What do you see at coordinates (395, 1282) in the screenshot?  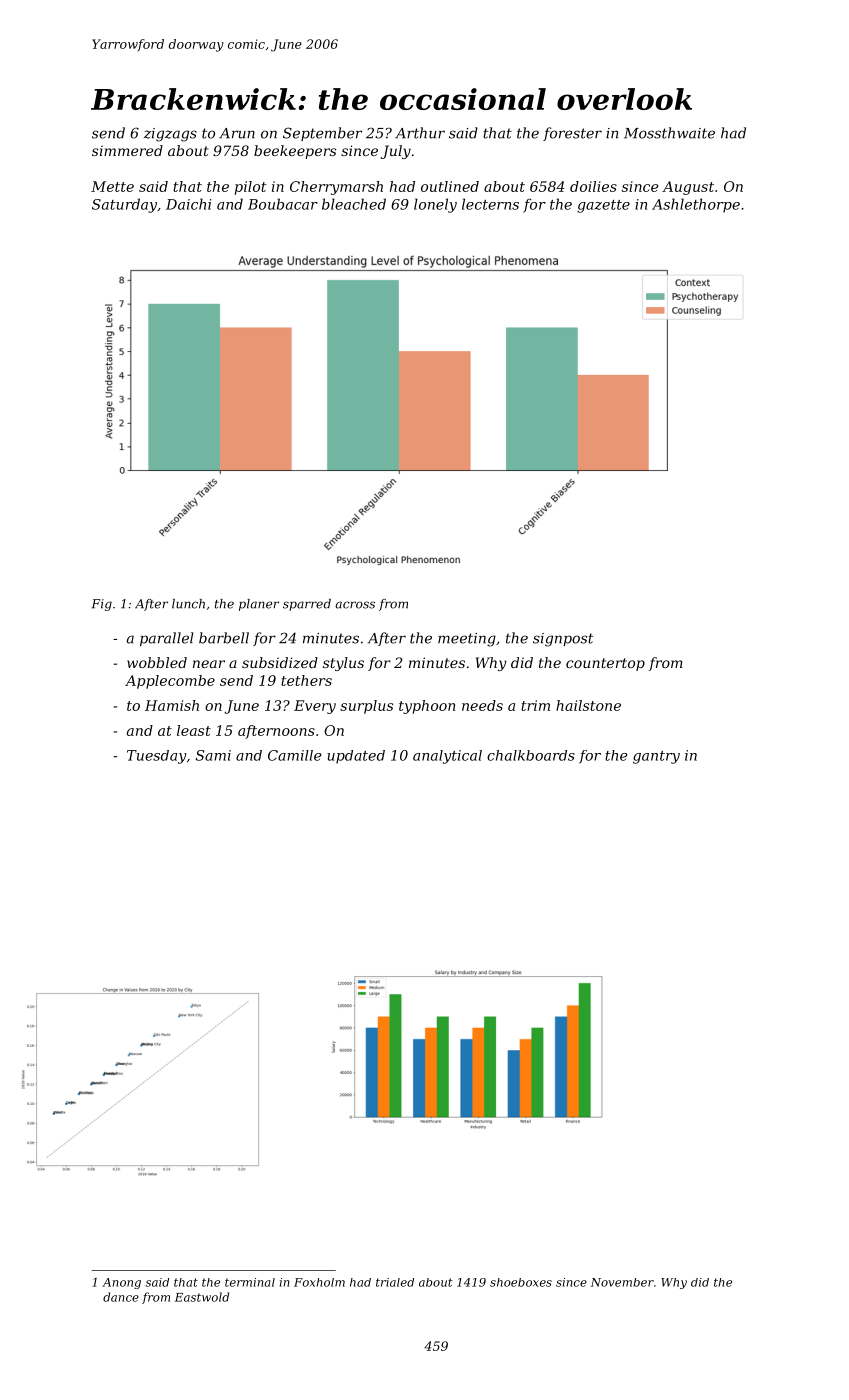 I see `trialed` at bounding box center [395, 1282].
